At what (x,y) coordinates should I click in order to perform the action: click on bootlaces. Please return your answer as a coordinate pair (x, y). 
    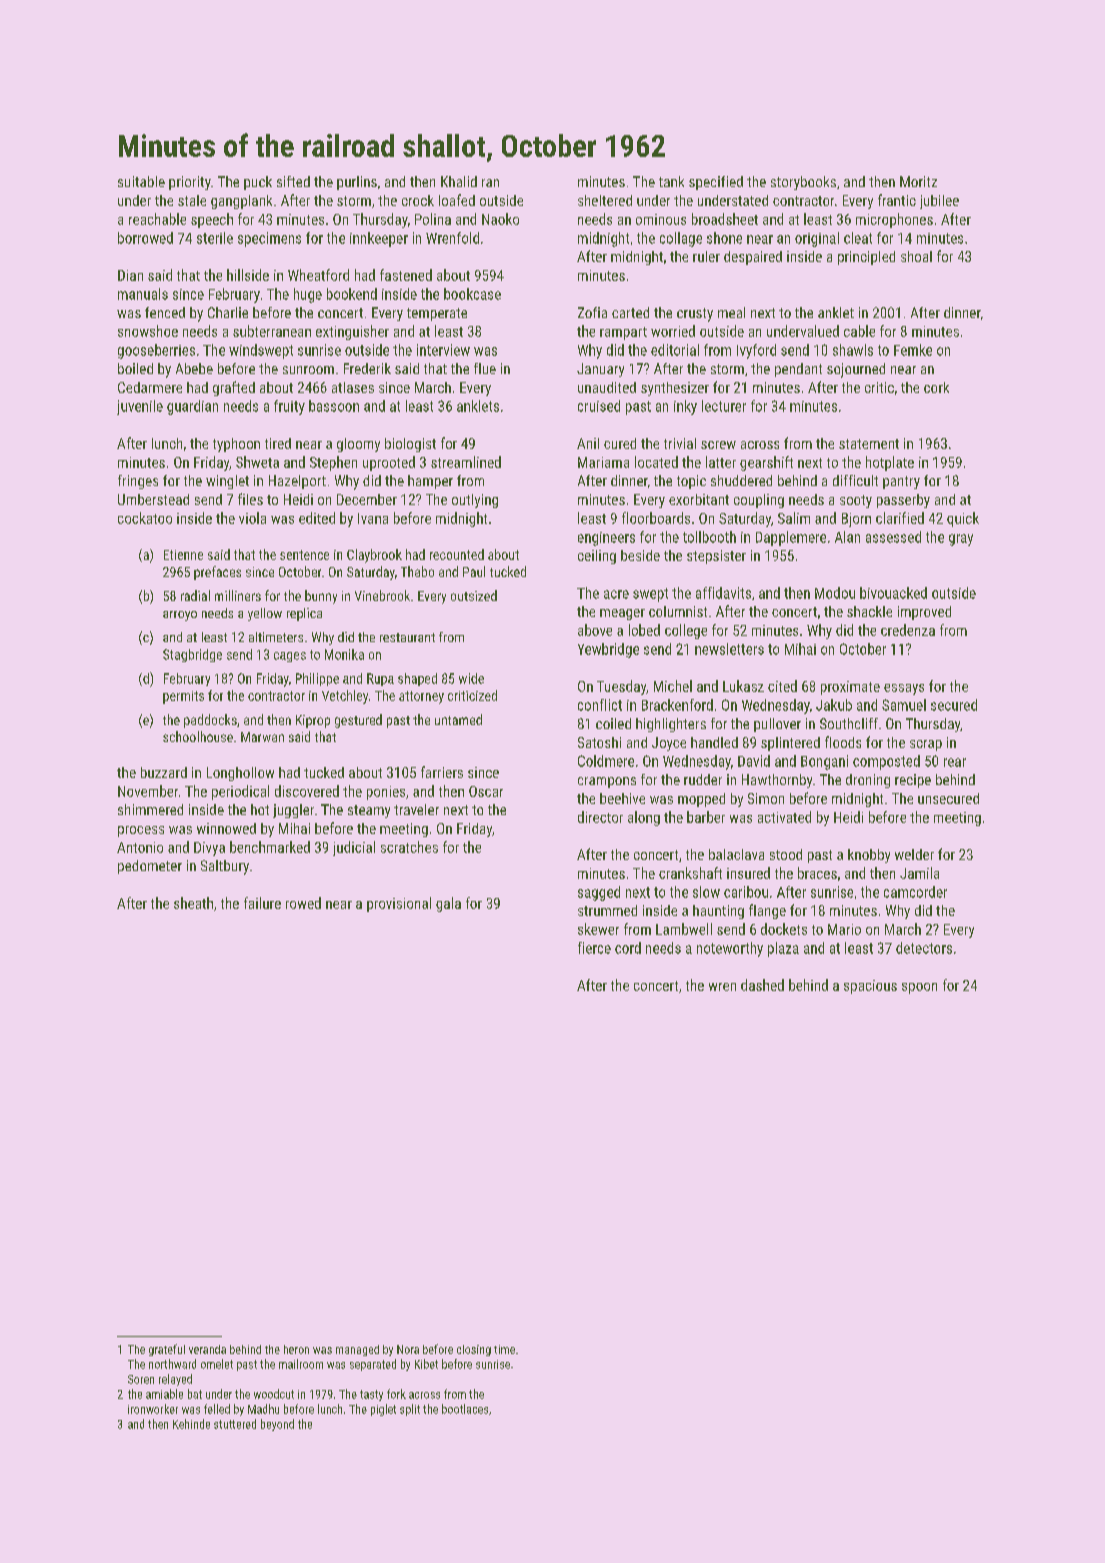
    Looking at the image, I should click on (465, 1409).
